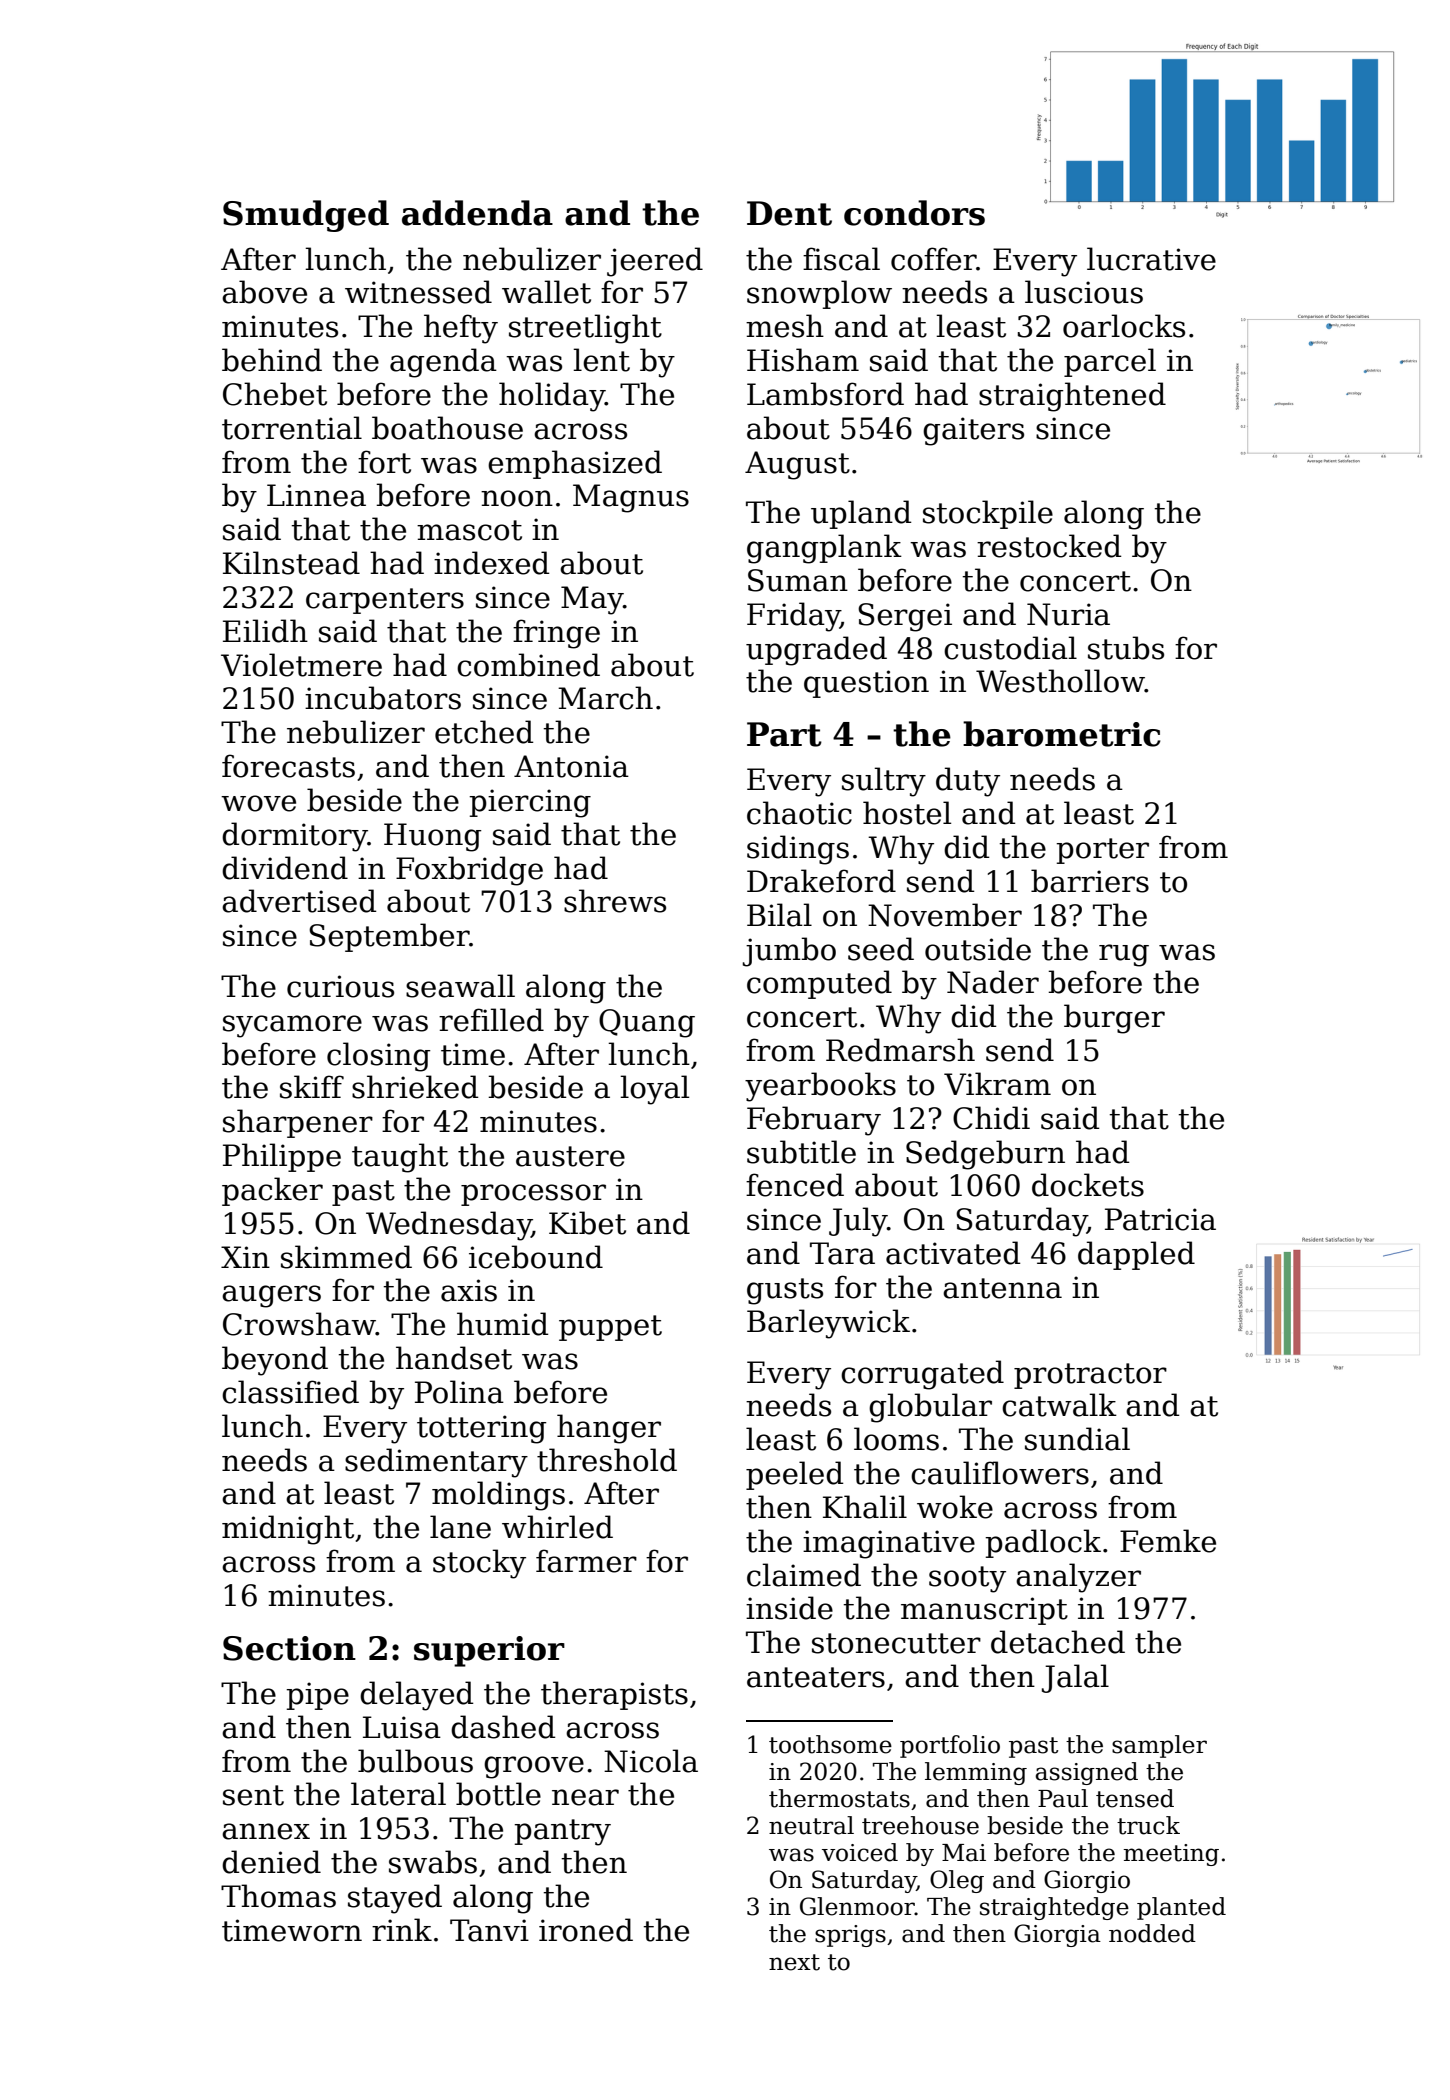 The width and height of the screenshot is (1450, 2100). What do you see at coordinates (816, 651) in the screenshot?
I see `upgraded` at bounding box center [816, 651].
